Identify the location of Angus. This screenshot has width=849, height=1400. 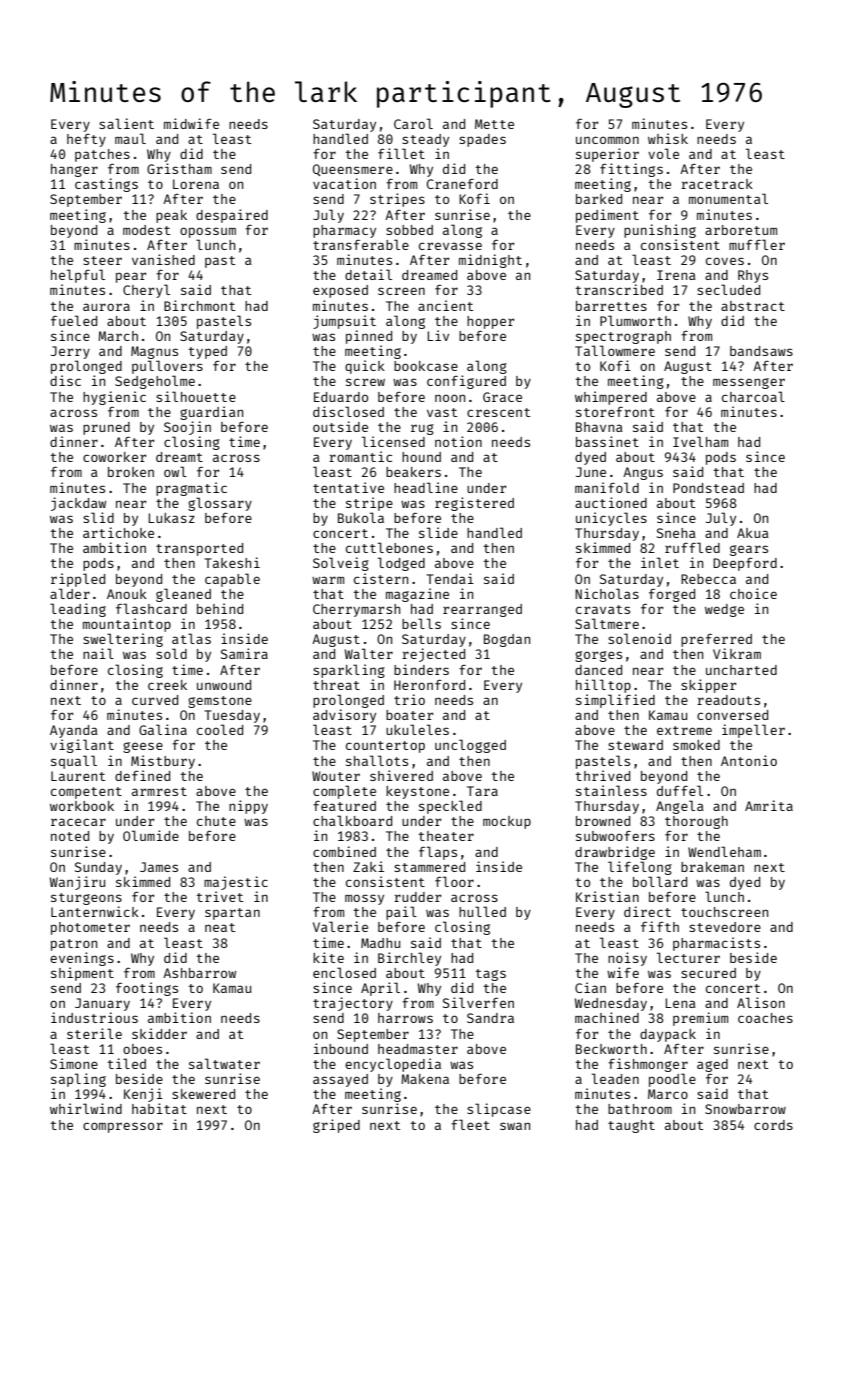
(643, 473).
